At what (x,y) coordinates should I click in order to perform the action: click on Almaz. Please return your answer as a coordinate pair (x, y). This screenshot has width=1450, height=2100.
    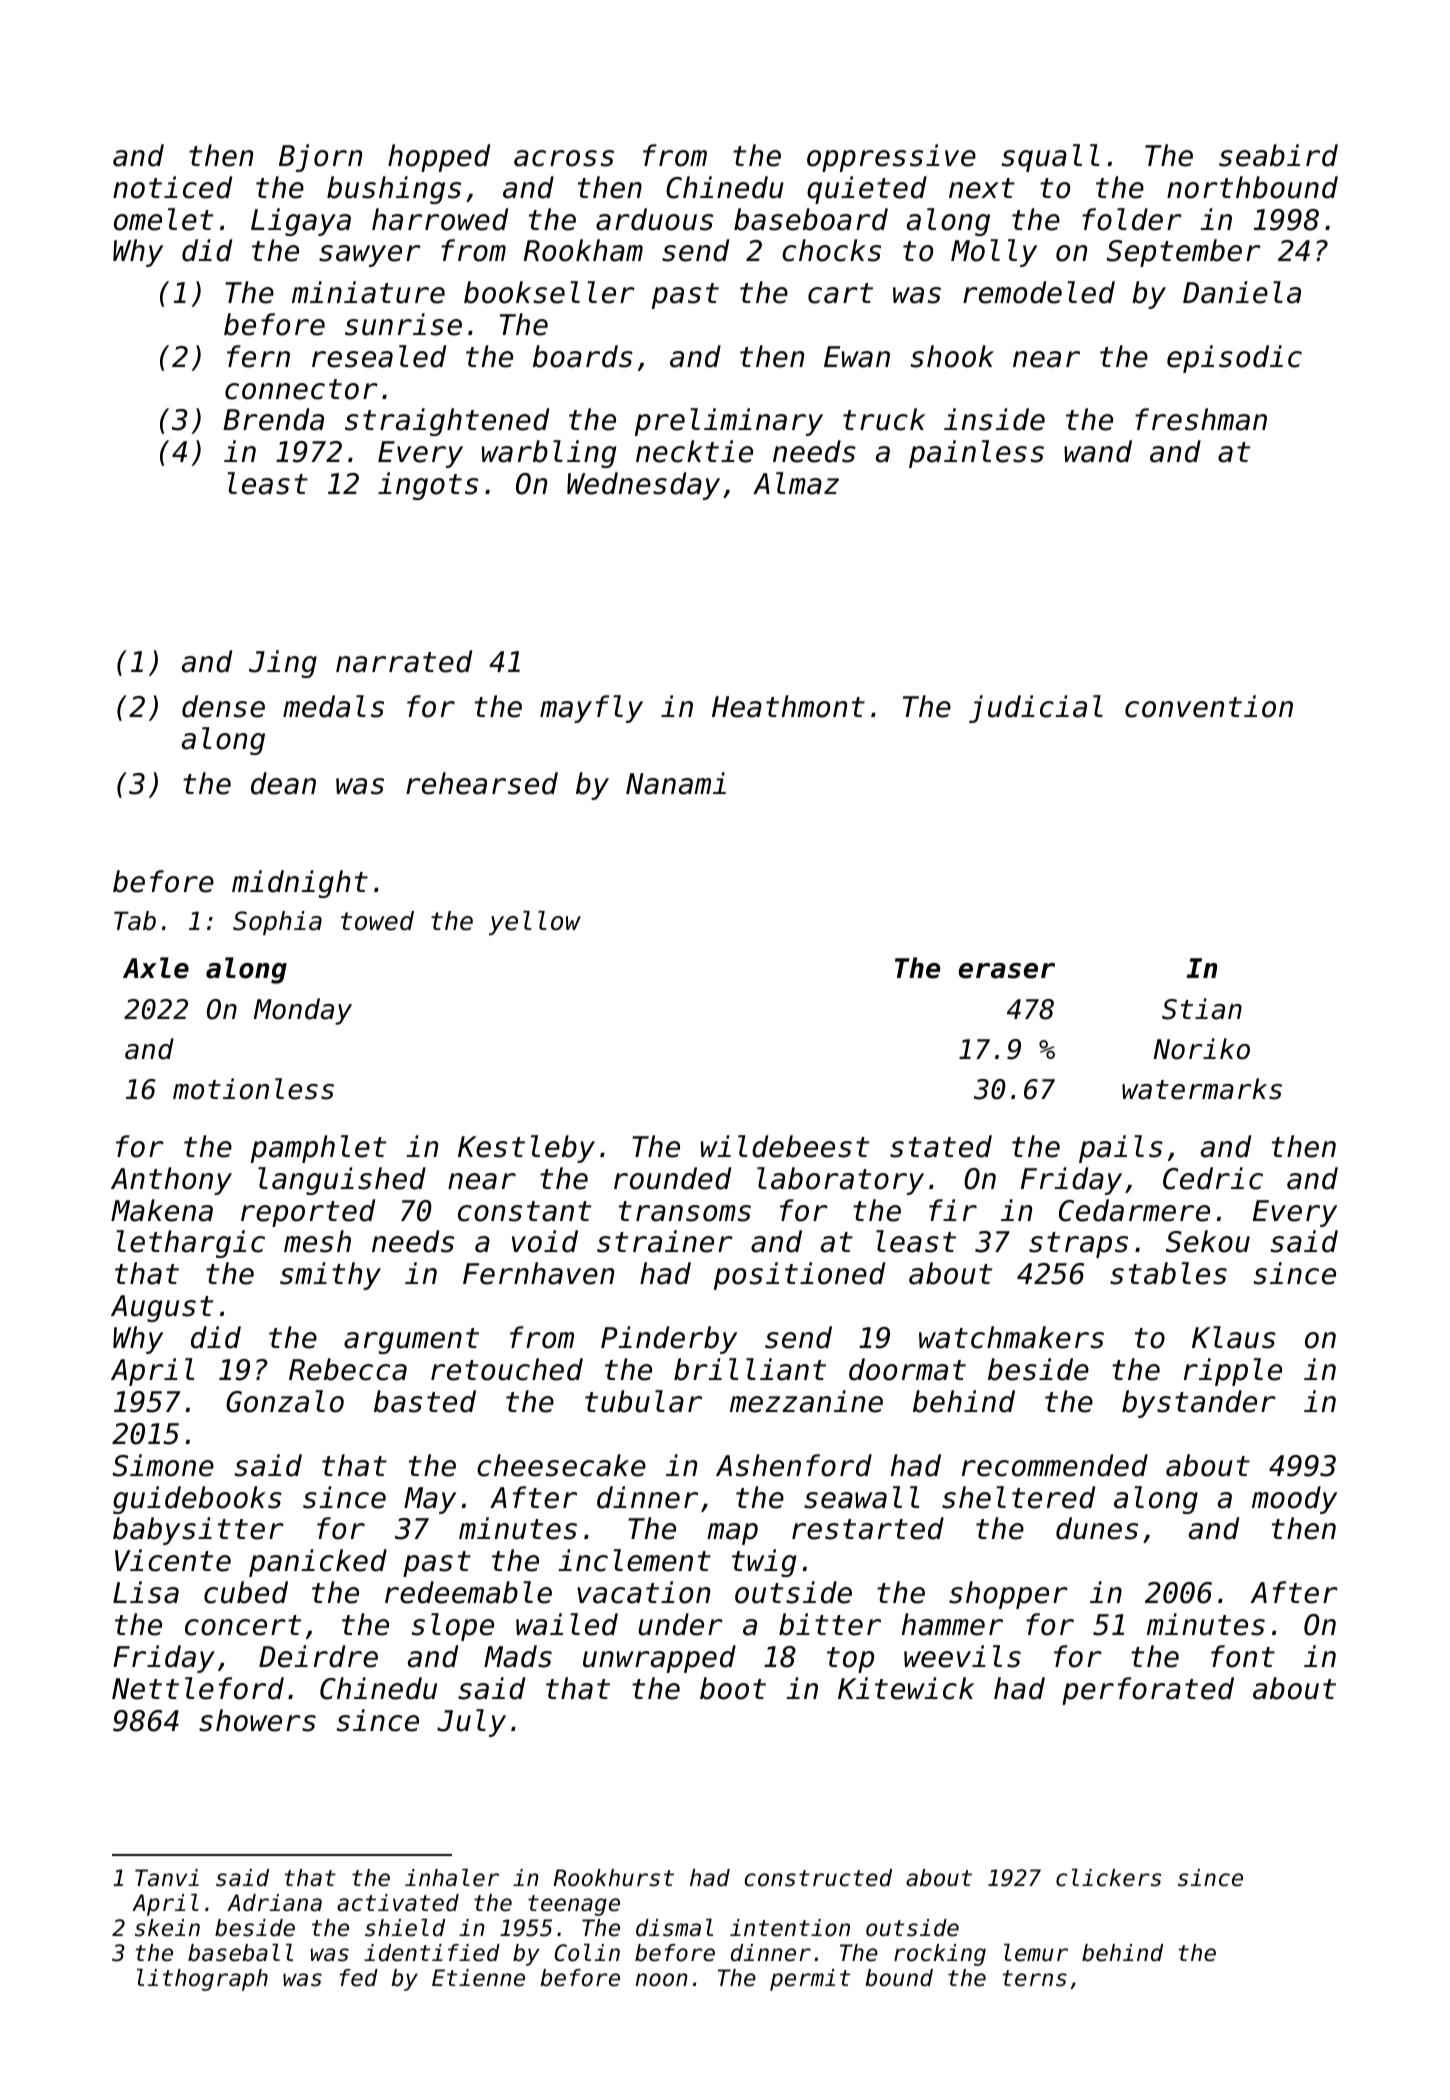
    Looking at the image, I should click on (796, 483).
